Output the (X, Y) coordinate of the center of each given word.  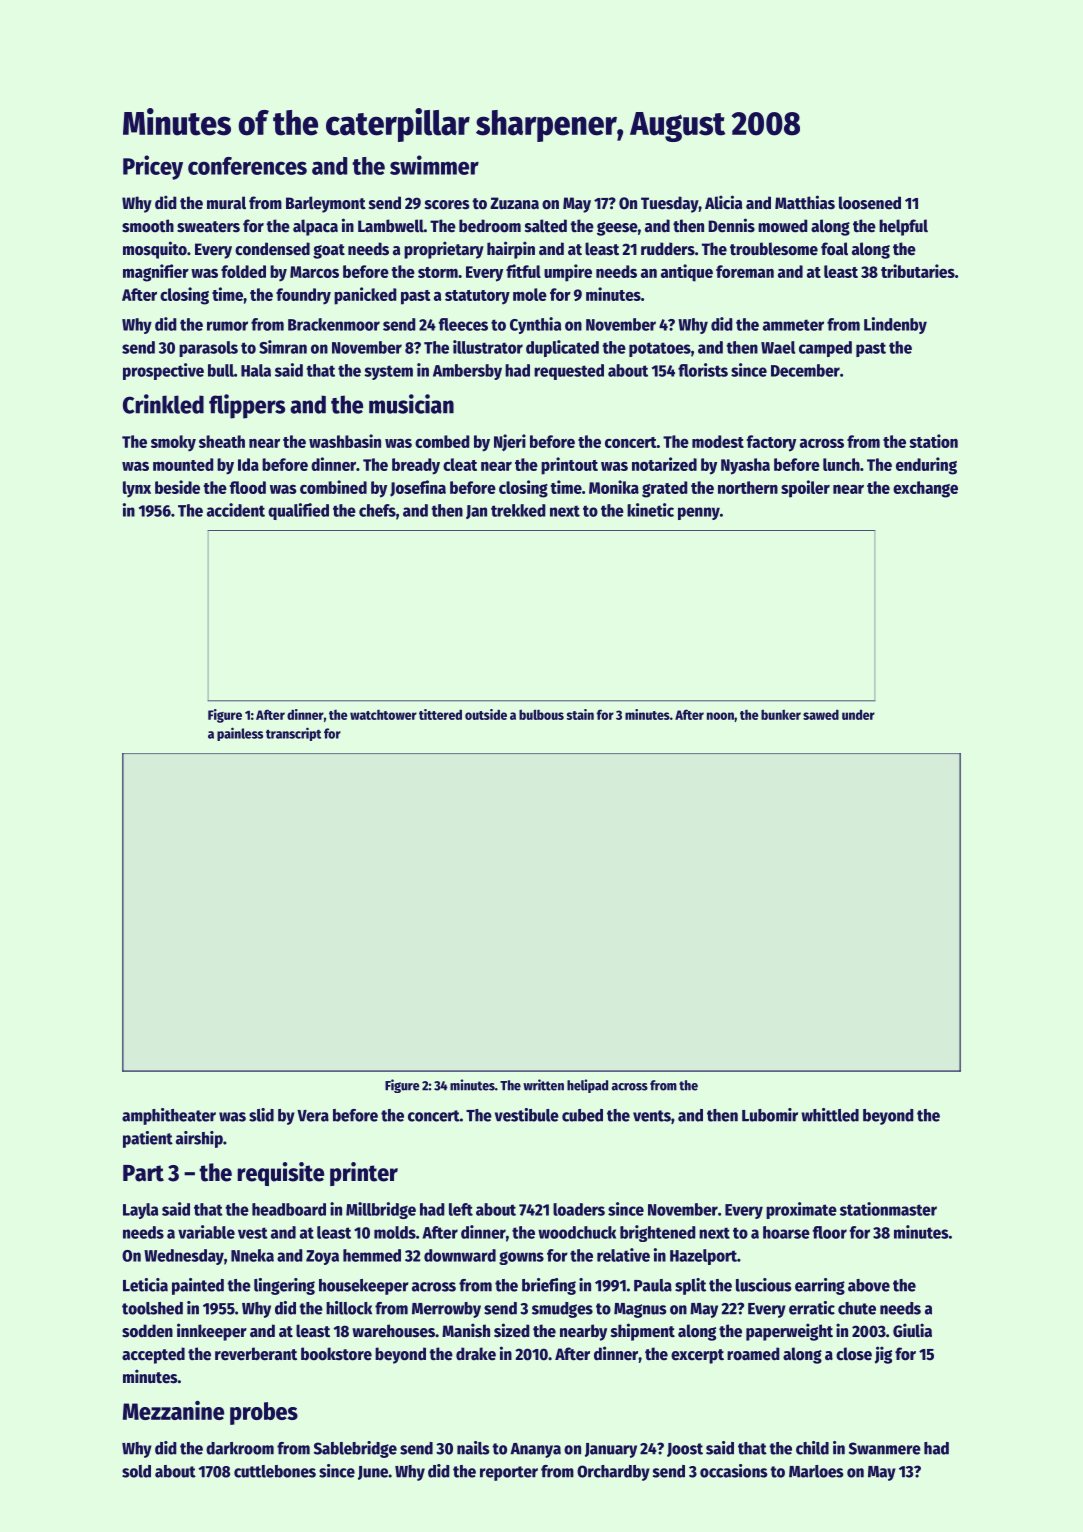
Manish (466, 1330)
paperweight (789, 1332)
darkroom (240, 1448)
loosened (870, 203)
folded (243, 271)
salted (546, 226)
